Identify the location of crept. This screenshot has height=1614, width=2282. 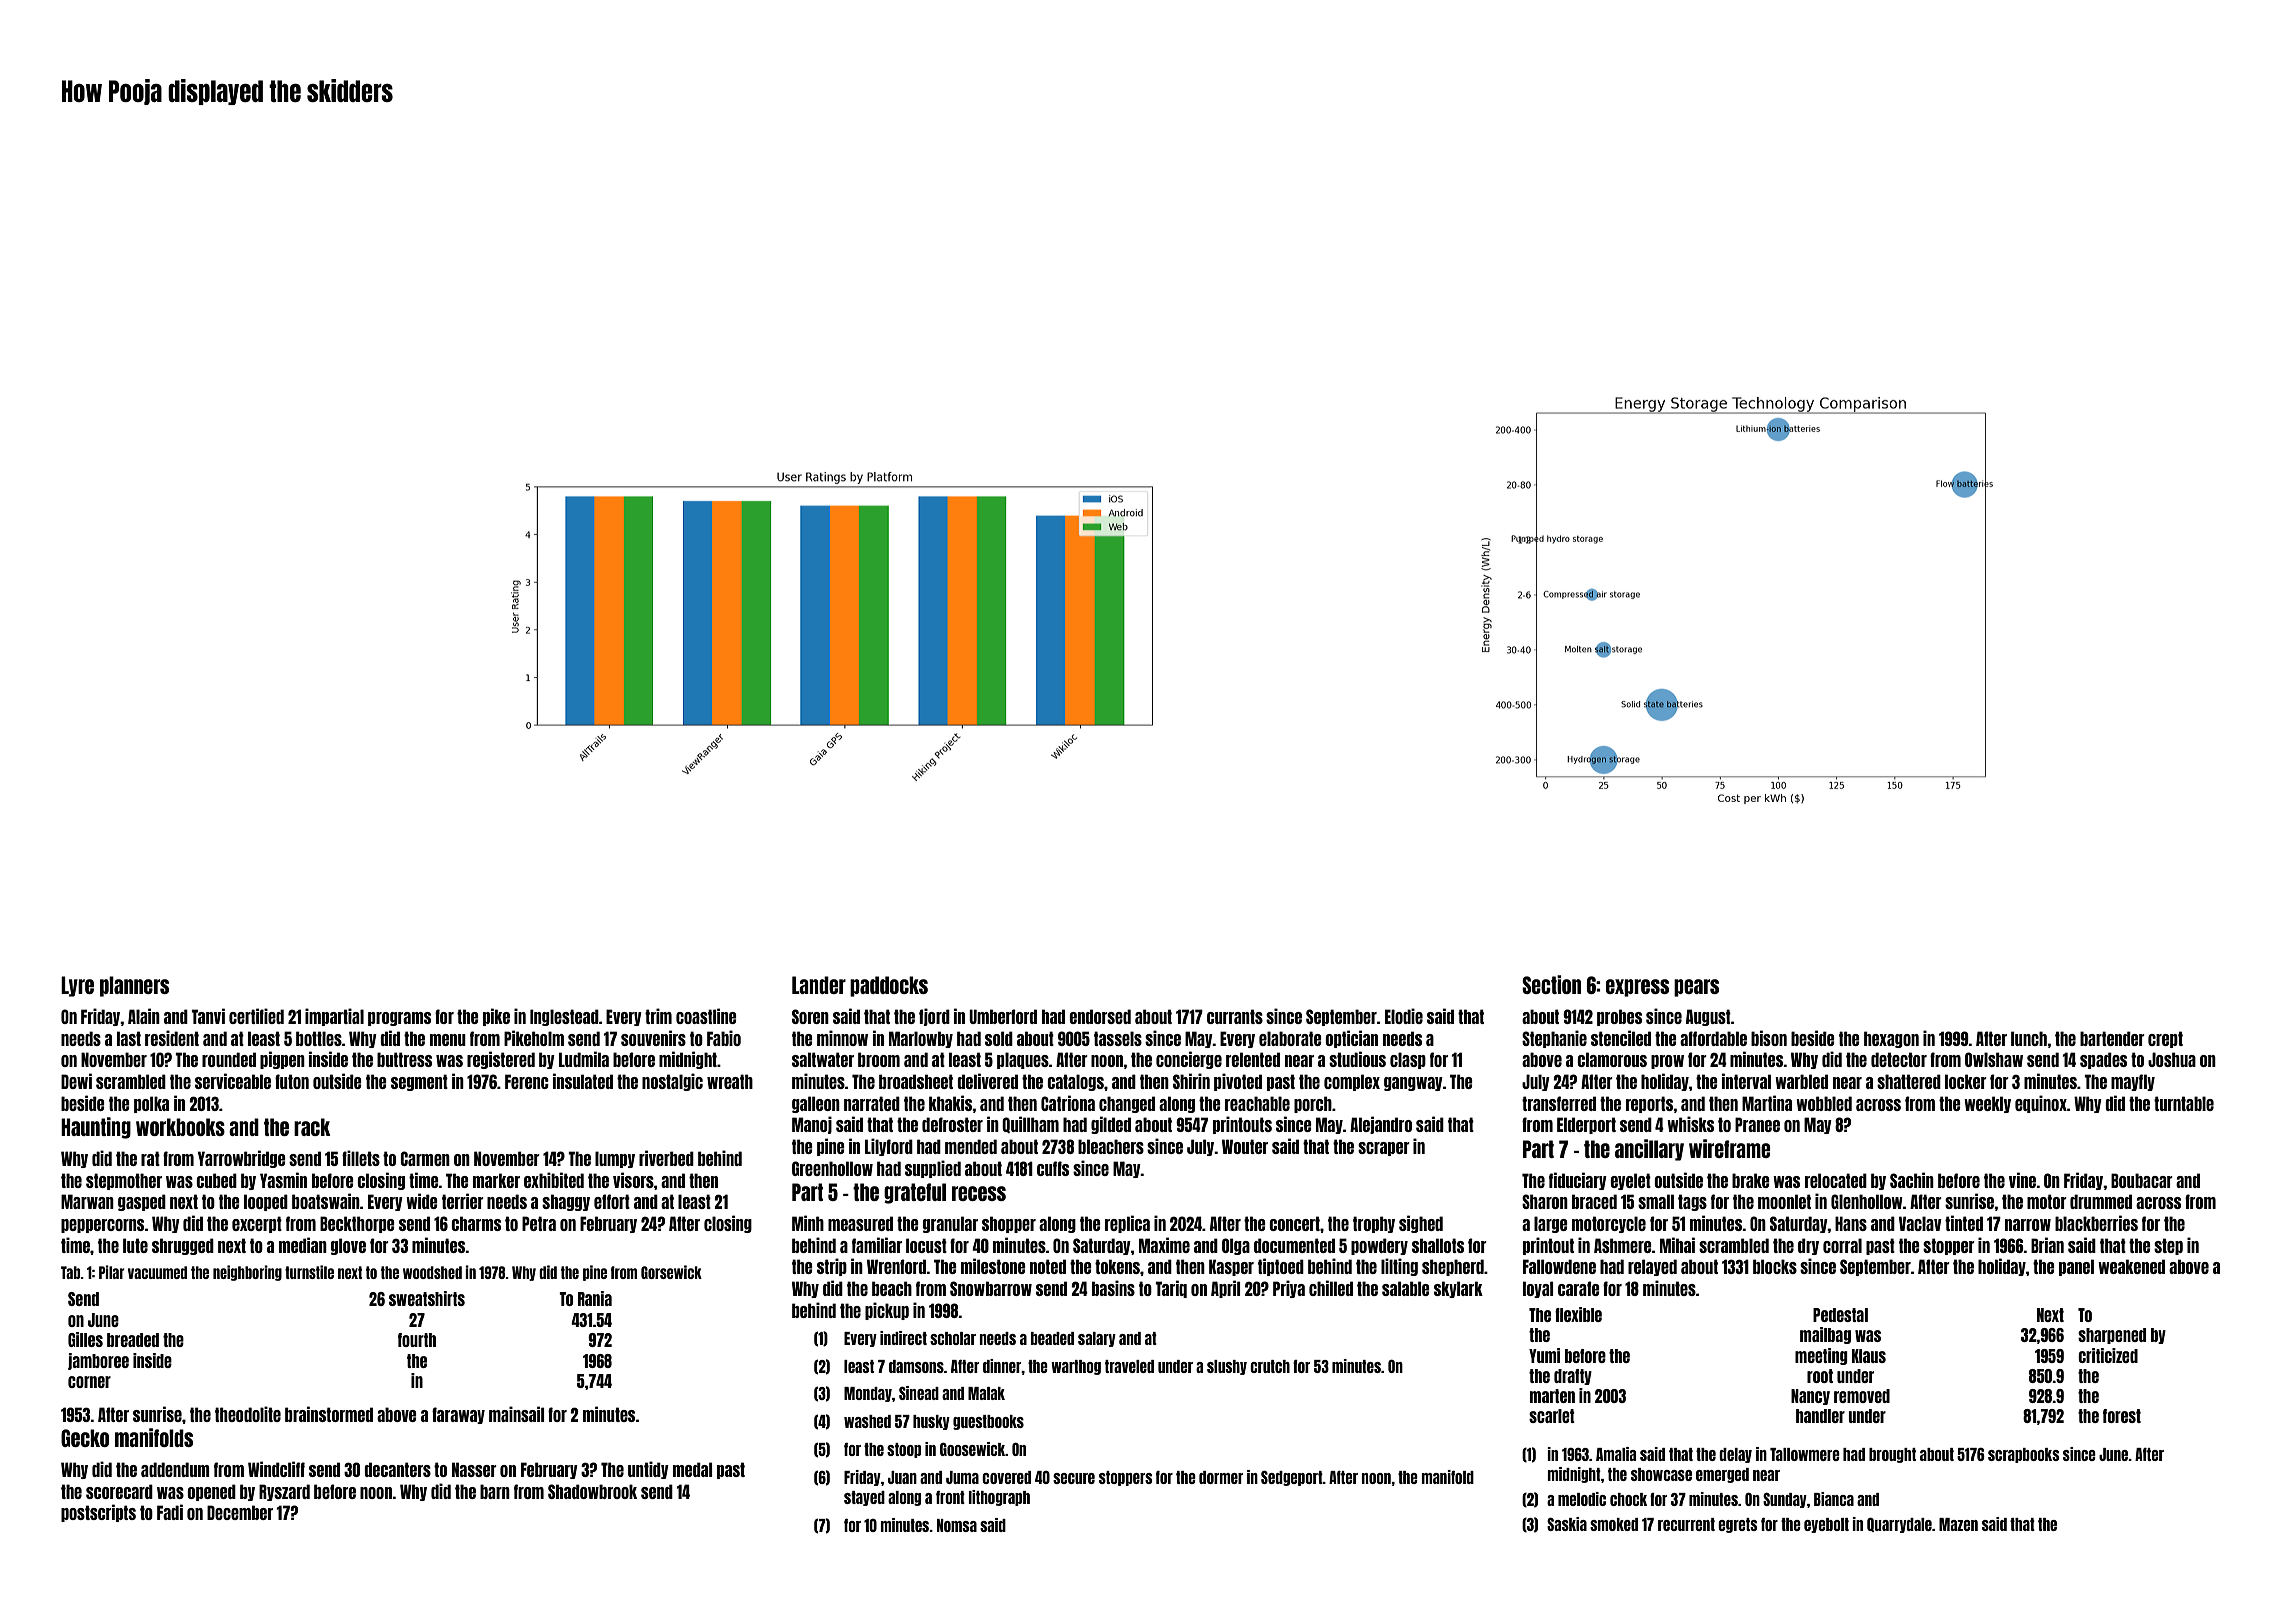
(2165, 1039).
